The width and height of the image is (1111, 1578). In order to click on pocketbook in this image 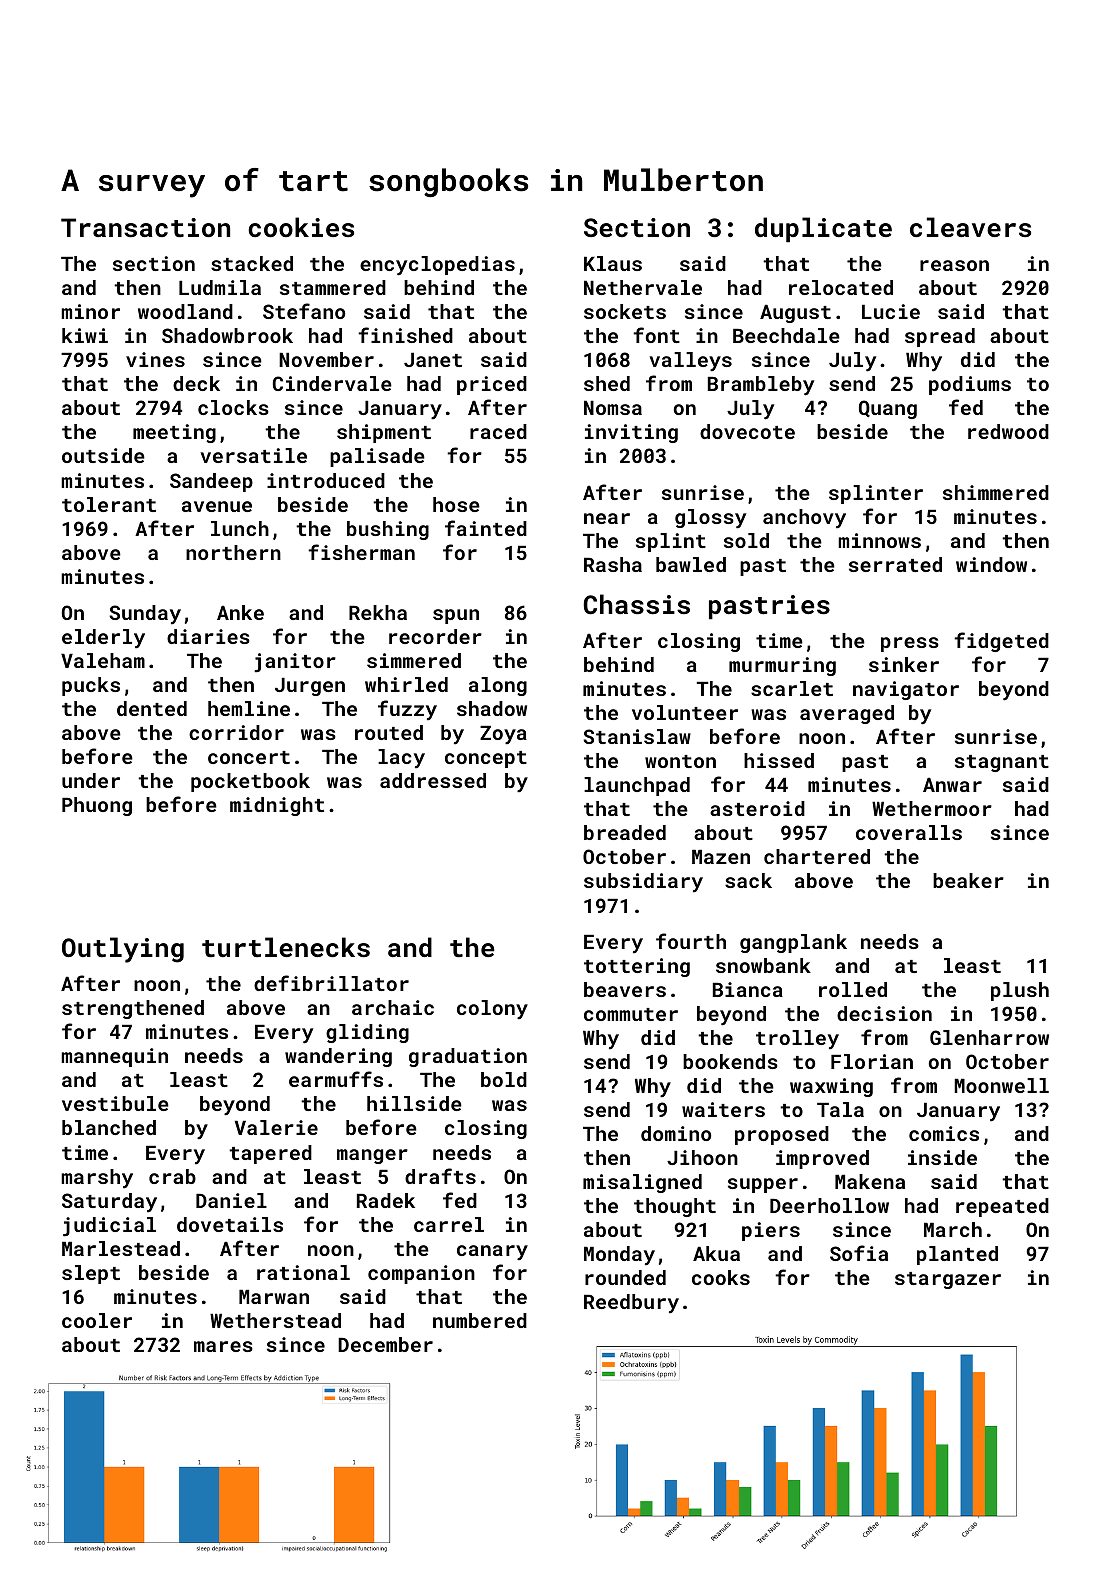, I will do `click(250, 782)`.
